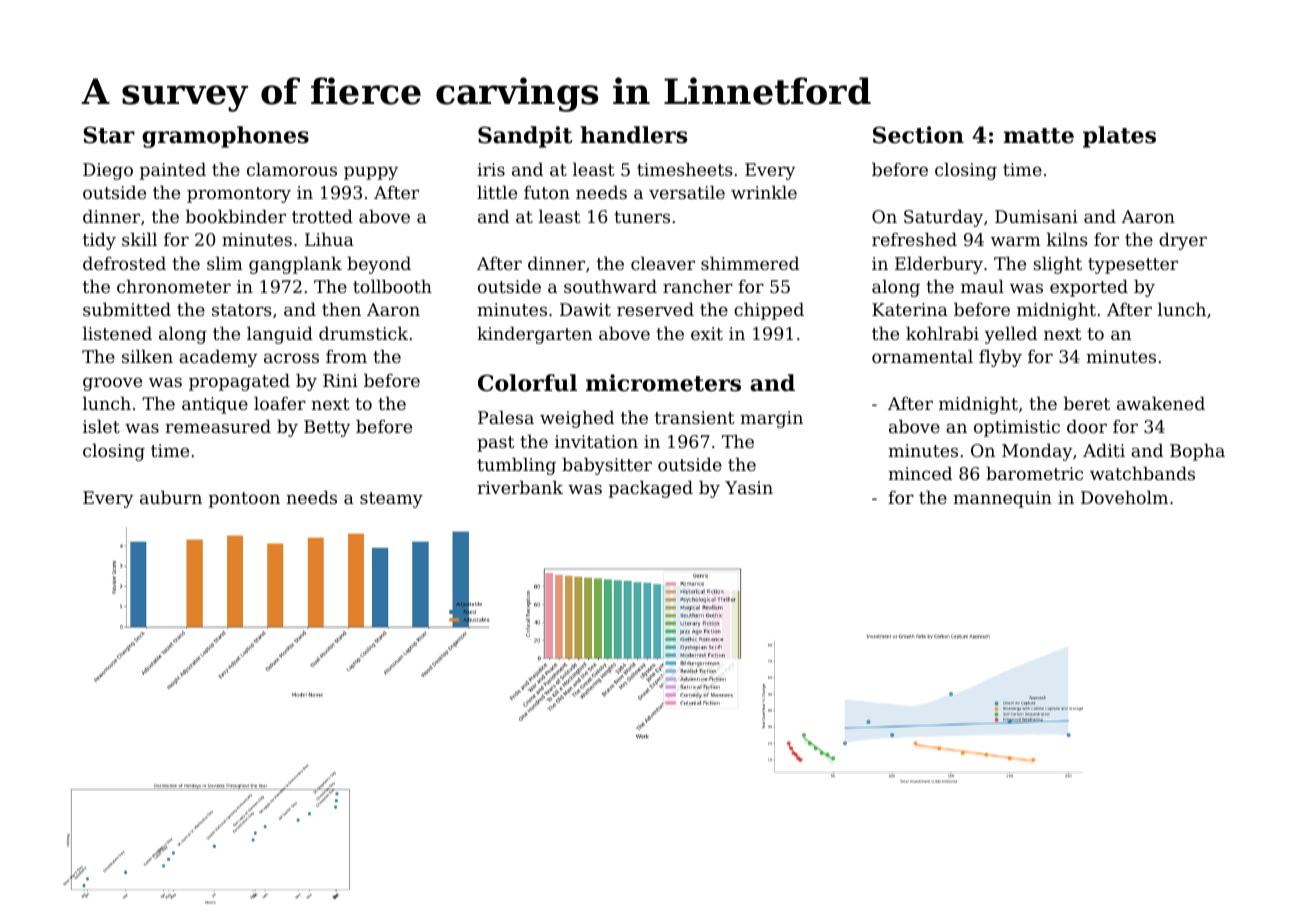 This image has height=924, width=1308. Describe the element at coordinates (292, 169) in the image. I see `clamorous` at that location.
